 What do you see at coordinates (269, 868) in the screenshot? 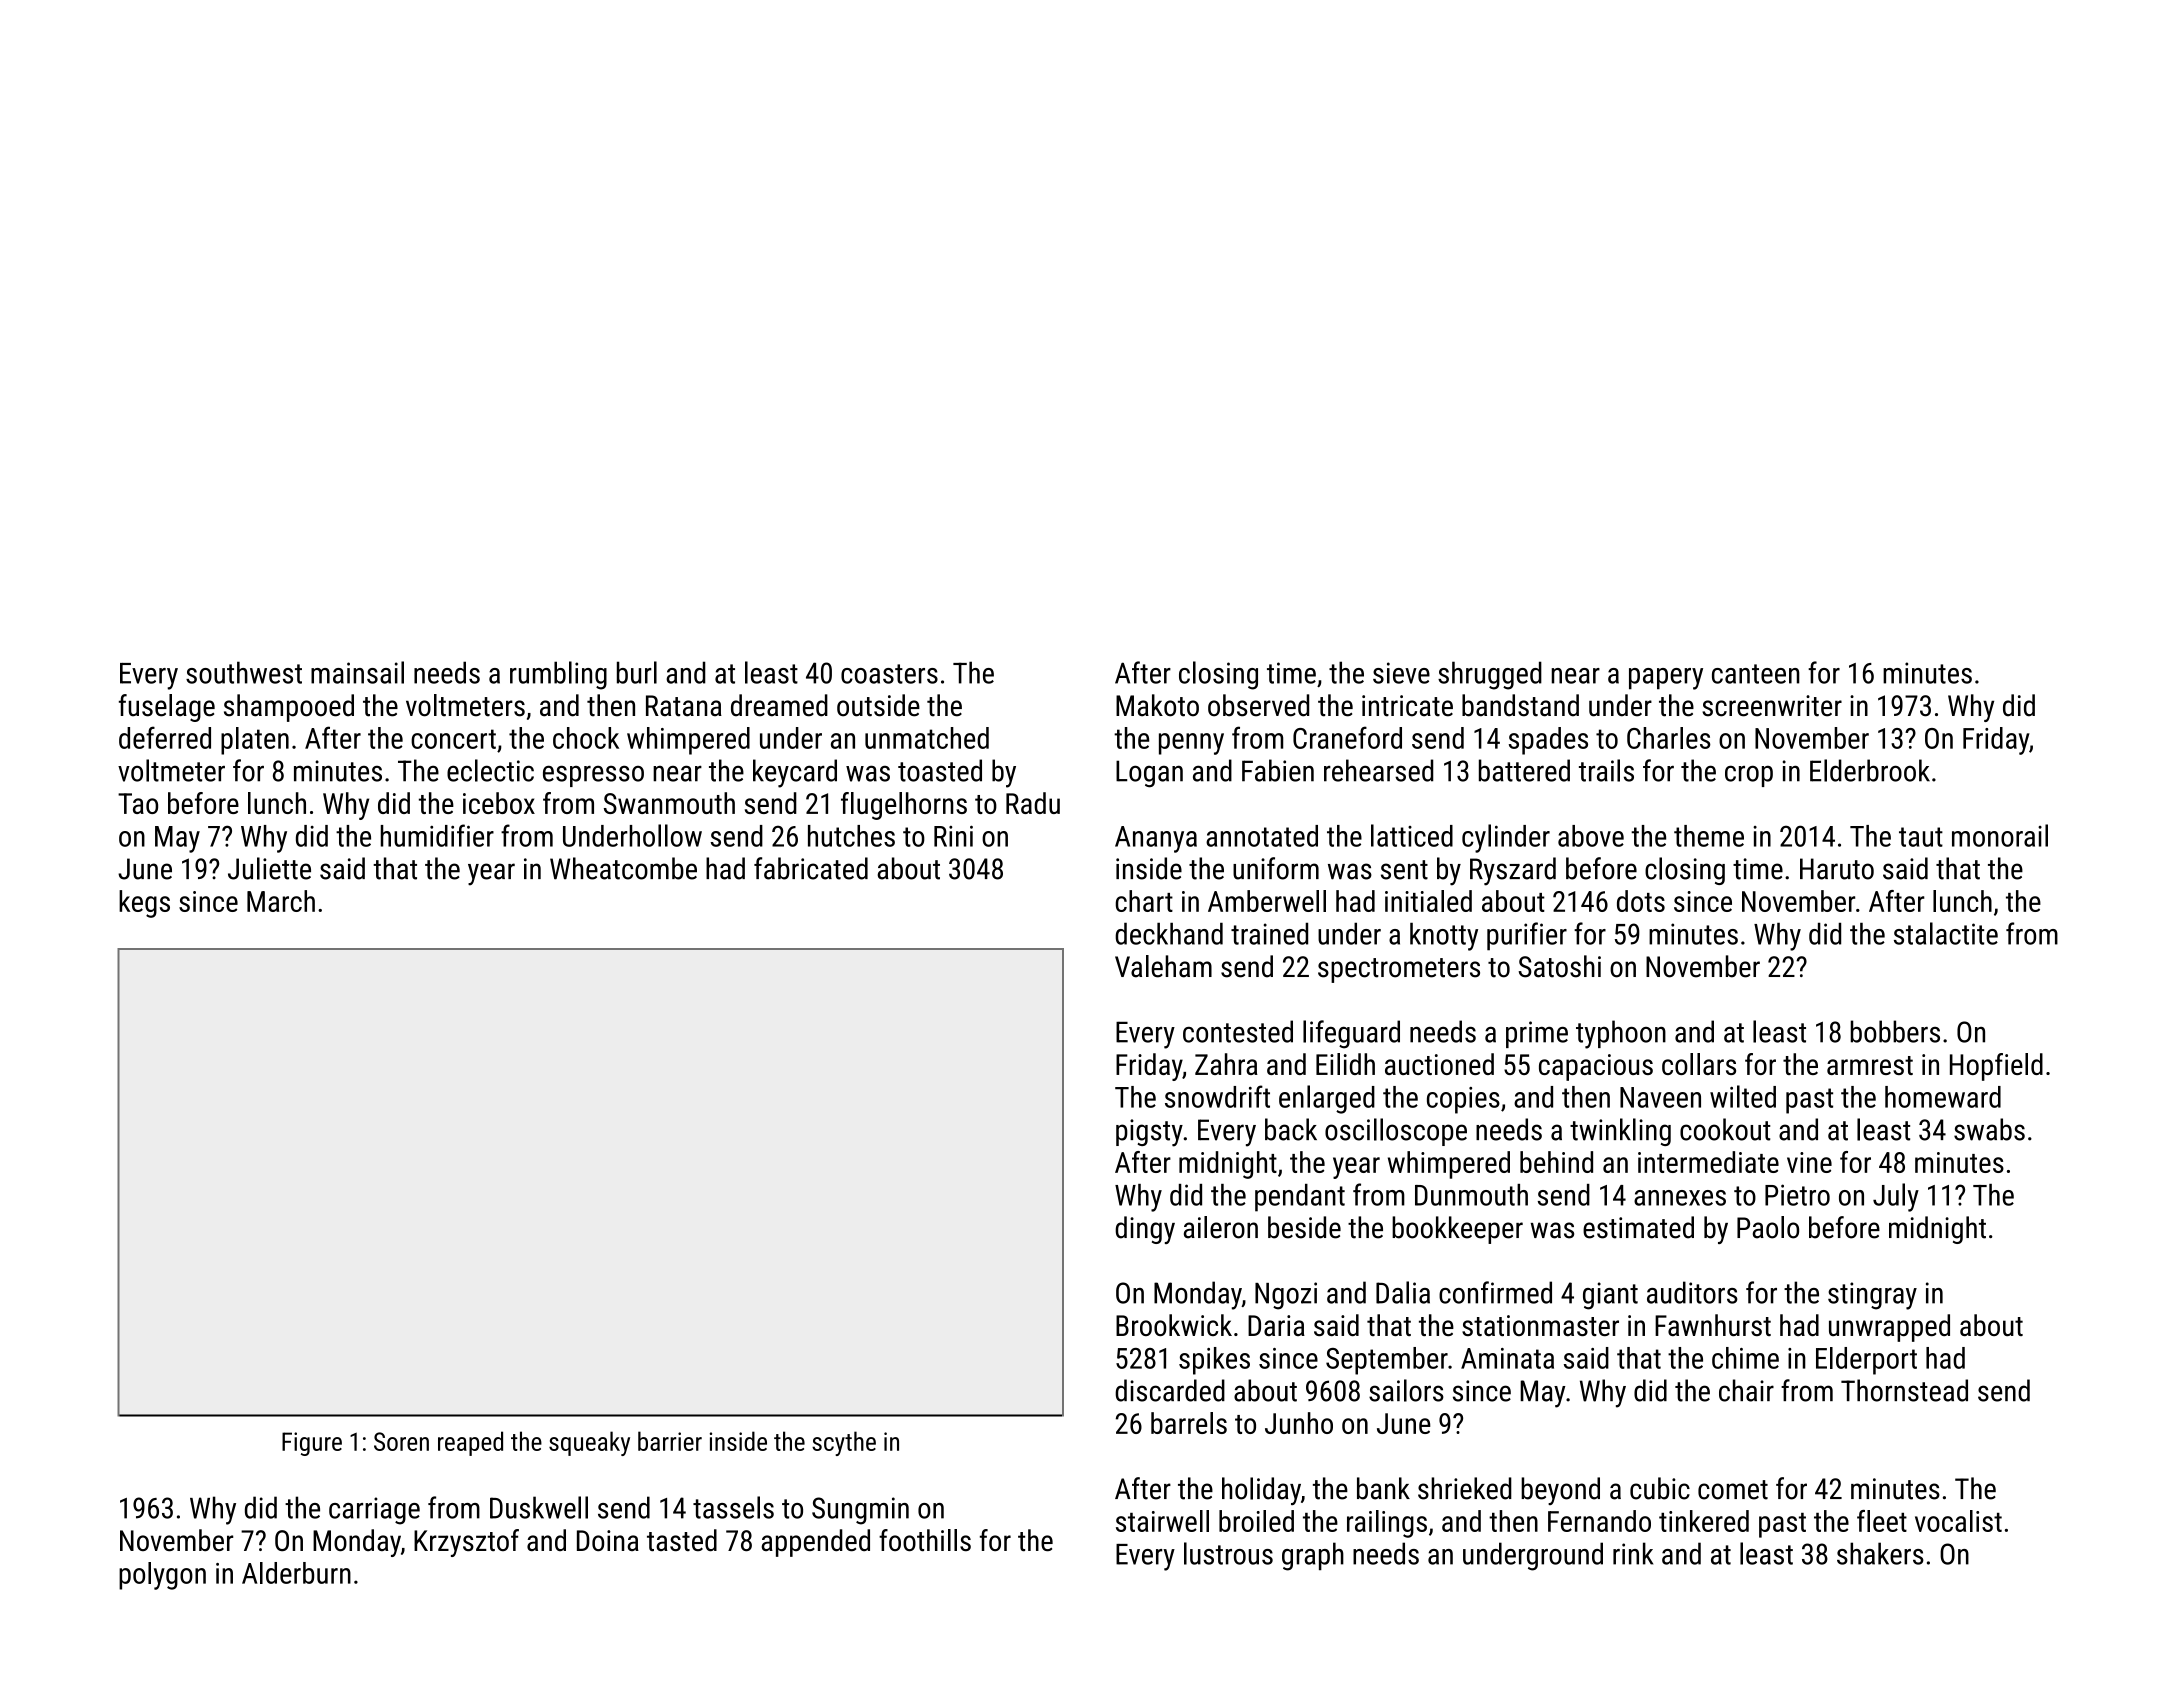
I see `Juliette` at bounding box center [269, 868].
